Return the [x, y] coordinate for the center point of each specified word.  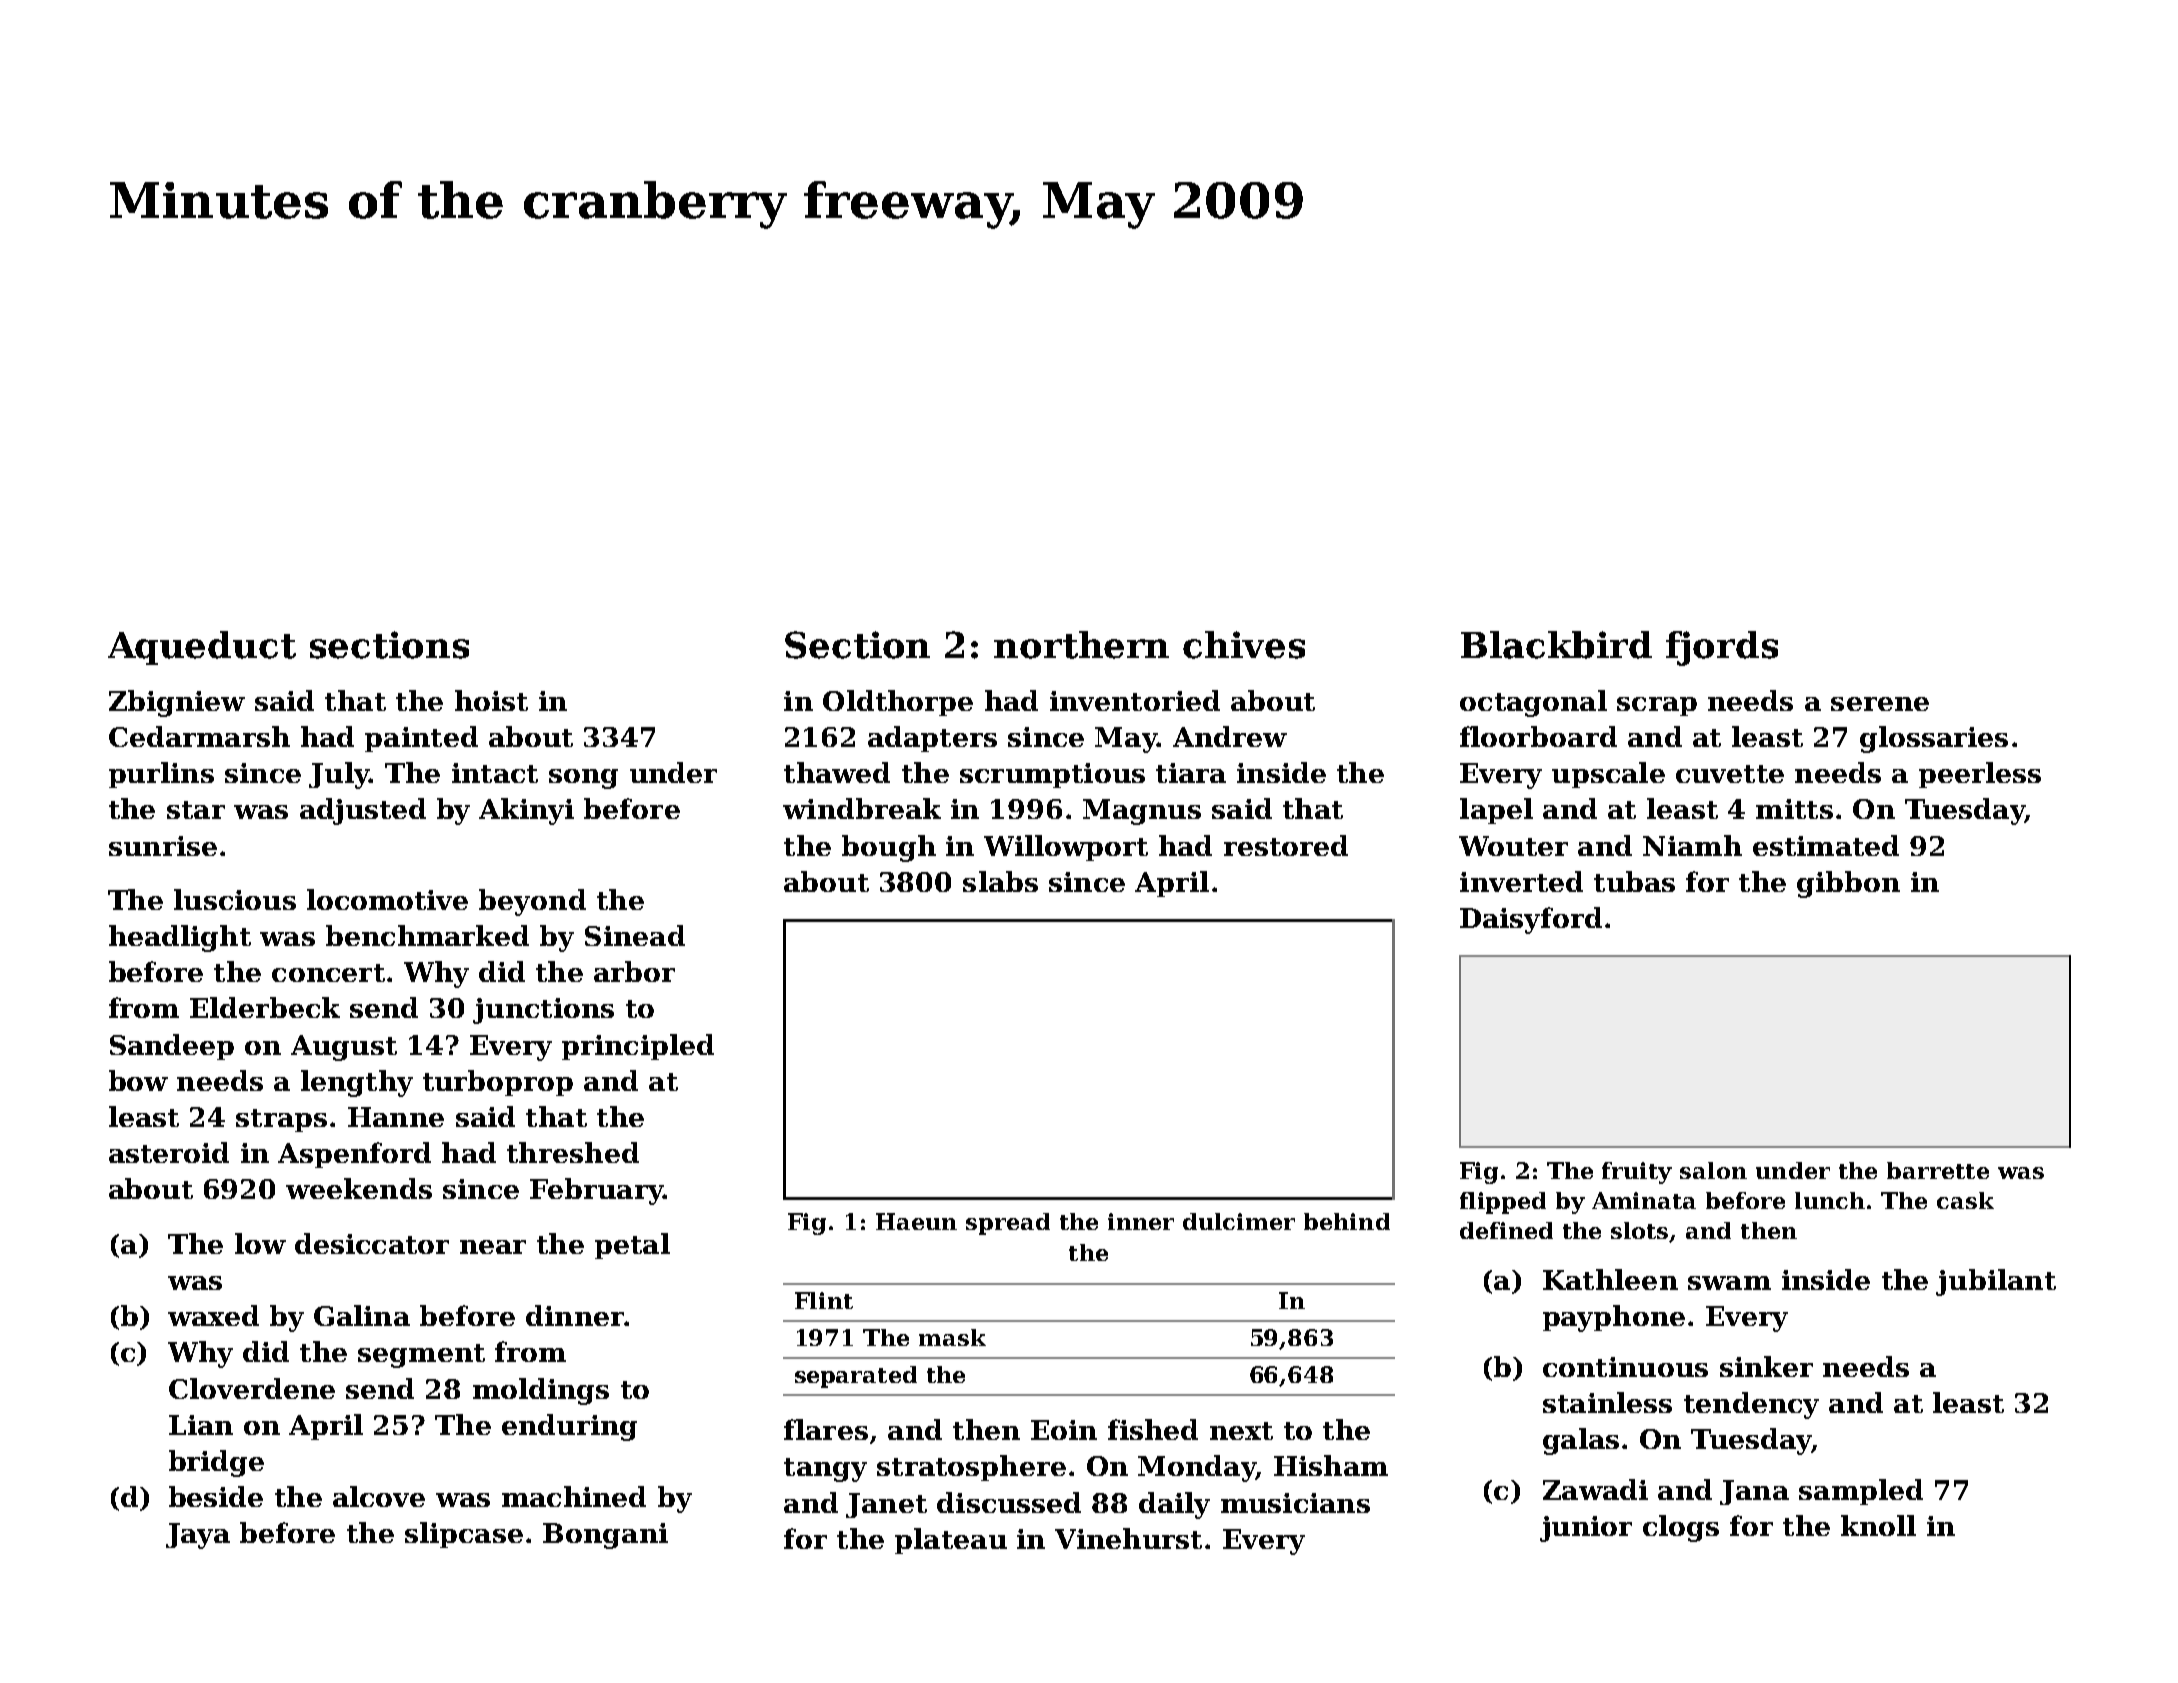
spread [1008, 1224]
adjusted [363, 811]
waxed [213, 1315]
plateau [951, 1541]
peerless [1980, 775]
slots [1640, 1232]
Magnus [1142, 812]
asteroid [169, 1152]
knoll [1878, 1525]
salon [1713, 1170]
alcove [379, 1496]
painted [421, 739]
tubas [1634, 881]
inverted [1521, 881]
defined [1506, 1230]
